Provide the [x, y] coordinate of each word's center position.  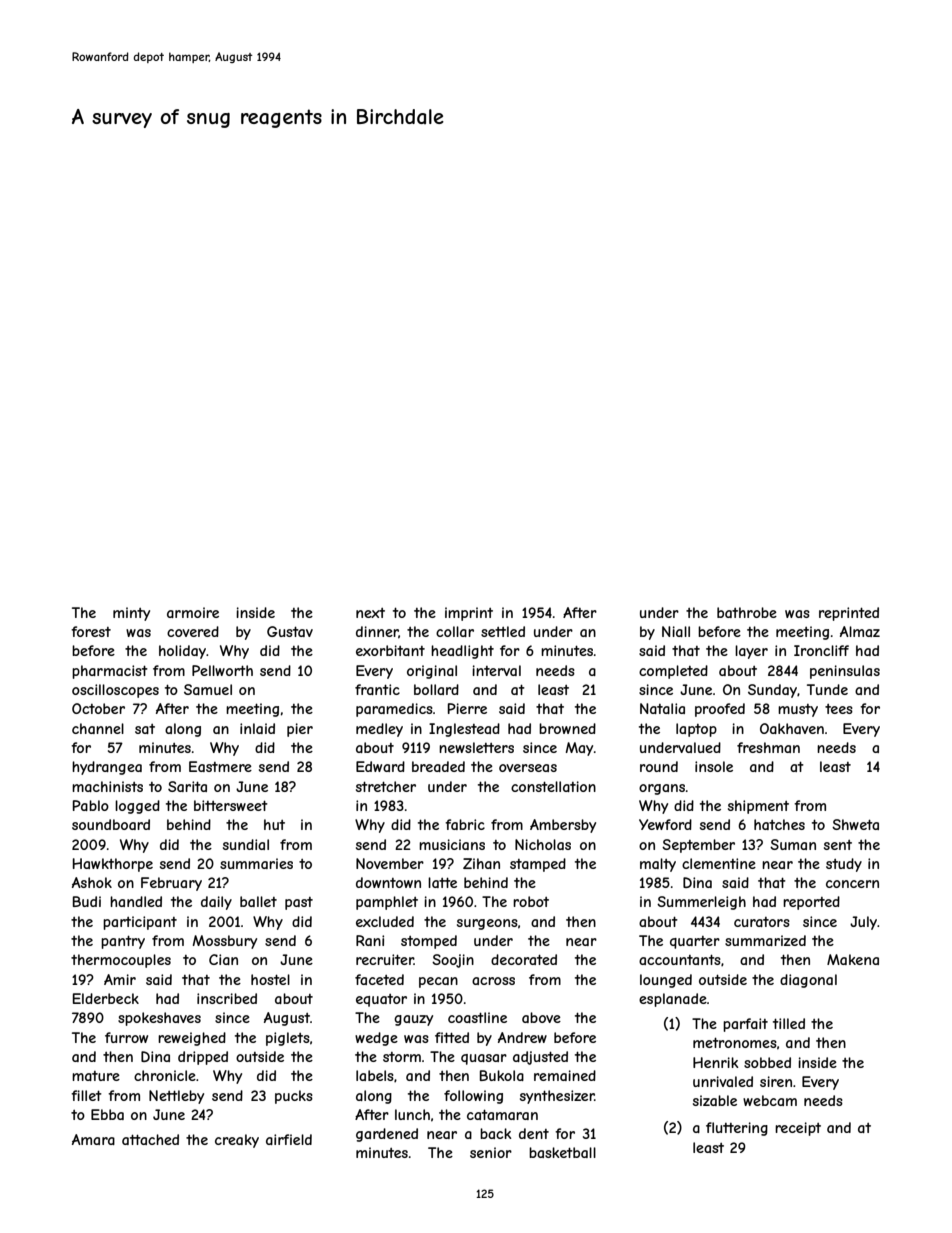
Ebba [107, 1114]
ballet [258, 901]
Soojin [453, 961]
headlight [462, 652]
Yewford [665, 824]
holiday [182, 652]
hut [274, 824]
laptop [696, 730]
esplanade [673, 1000]
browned [567, 728]
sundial [246, 844]
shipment [758, 807]
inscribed [227, 998]
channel [98, 728]
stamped [538, 865]
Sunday [772, 691]
